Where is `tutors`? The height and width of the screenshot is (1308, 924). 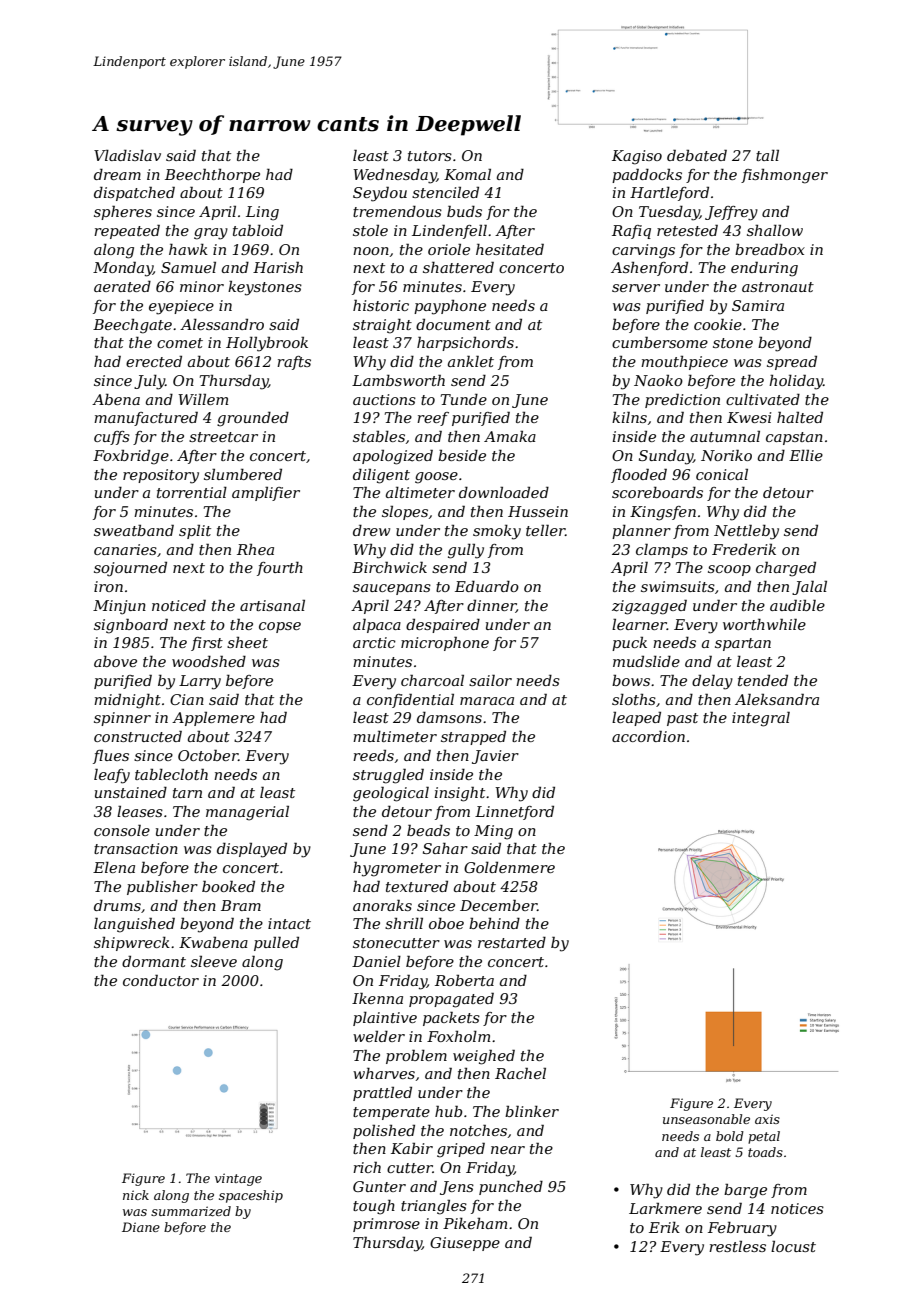
tutors is located at coordinates (430, 156).
